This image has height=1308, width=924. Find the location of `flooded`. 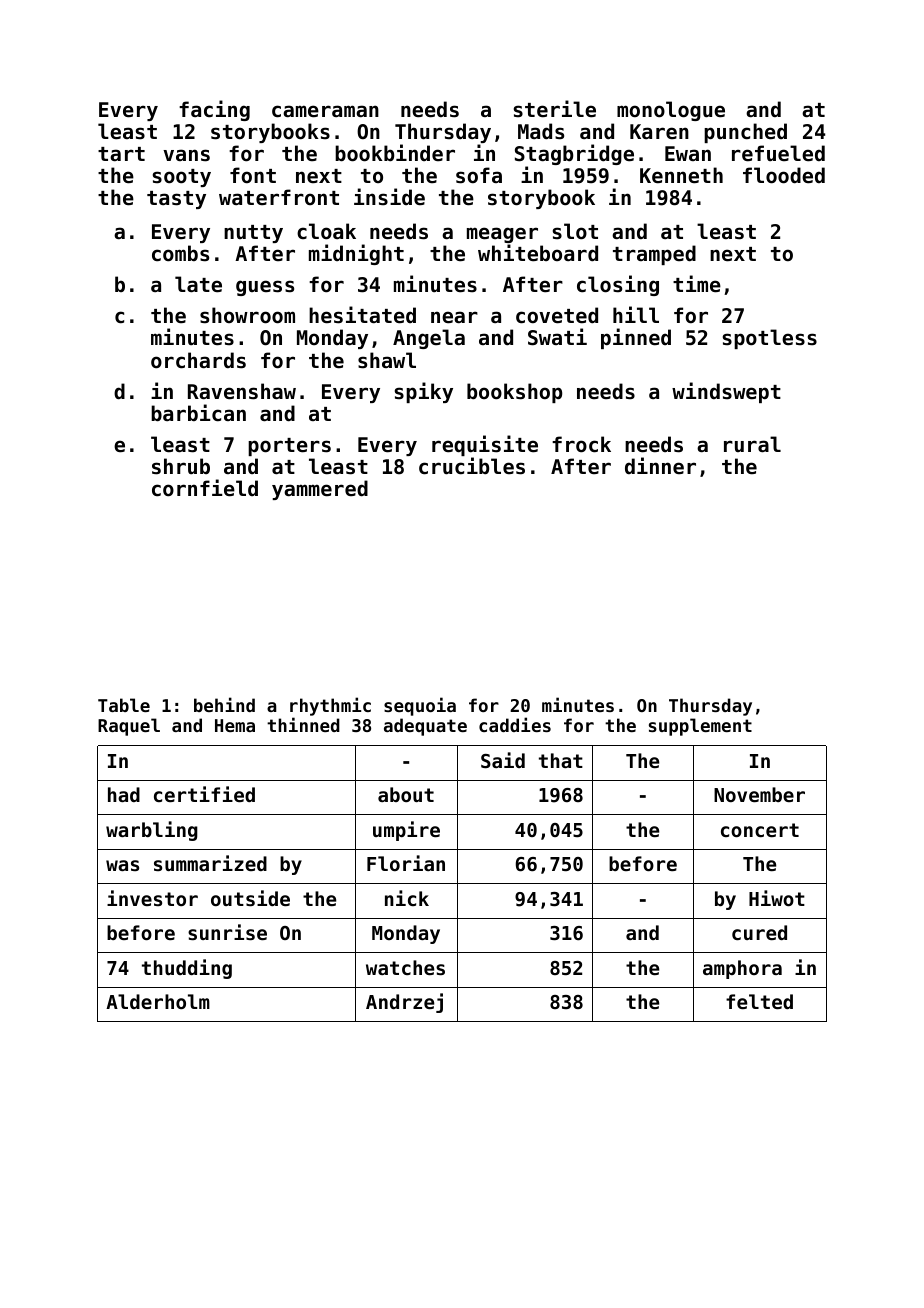

flooded is located at coordinates (784, 175).
